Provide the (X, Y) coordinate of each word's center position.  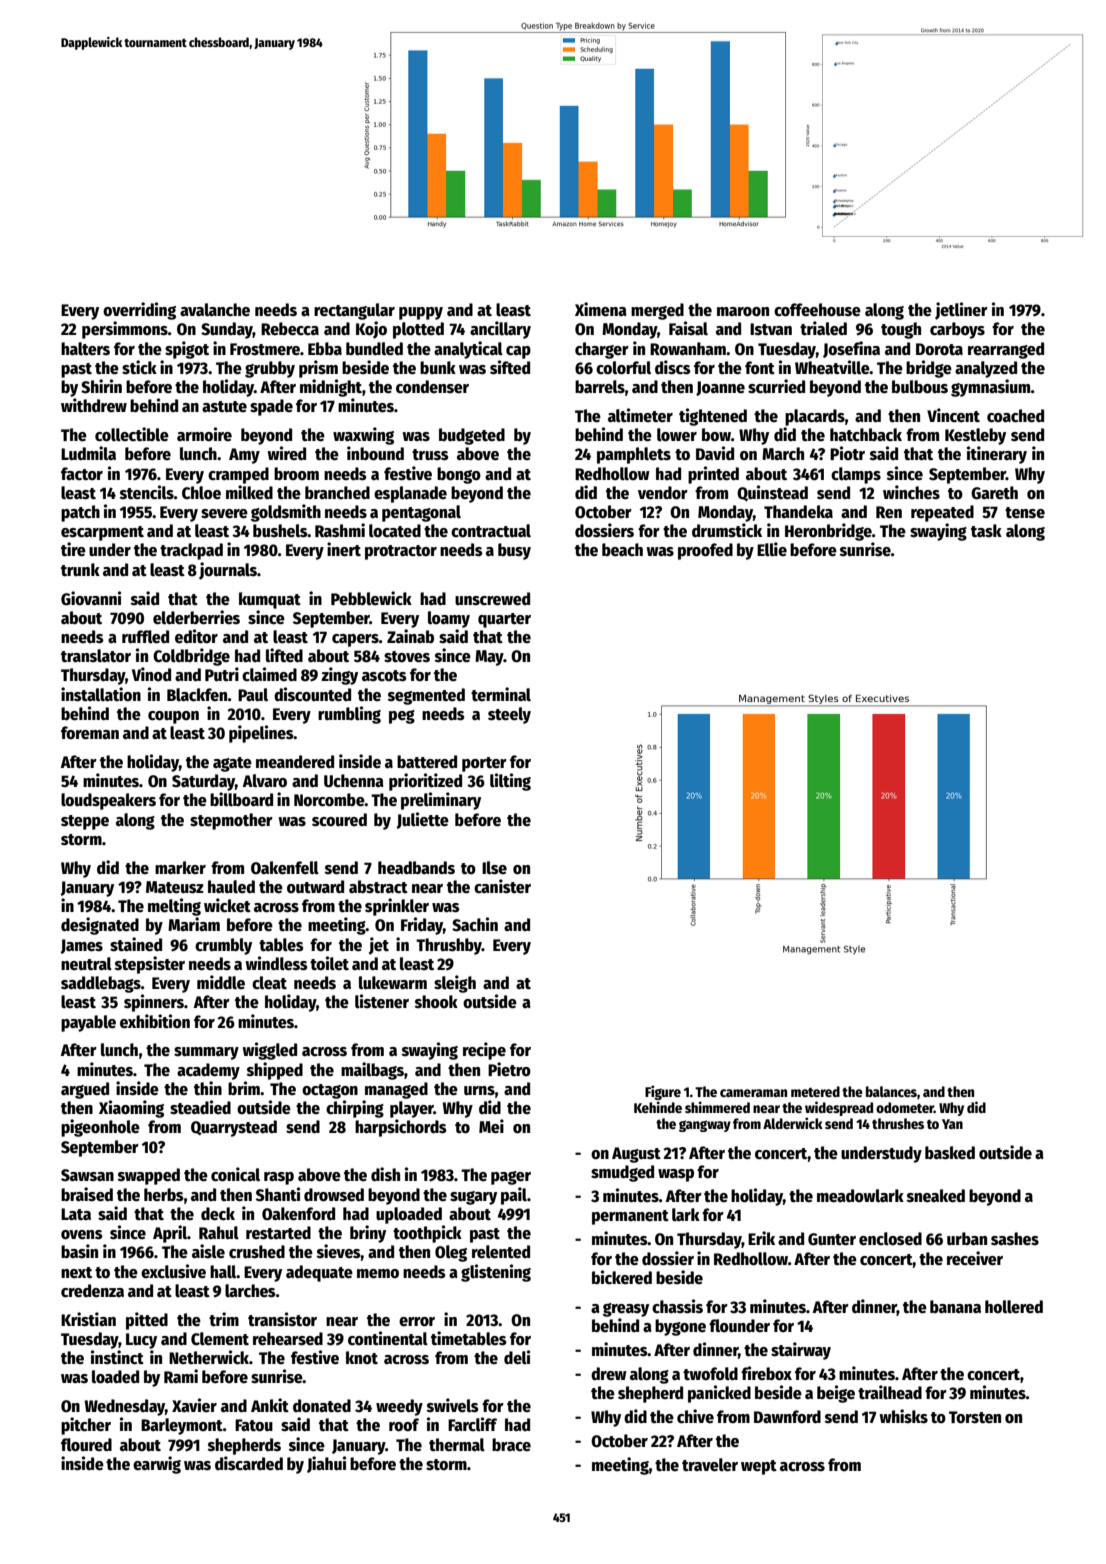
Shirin (101, 386)
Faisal (688, 328)
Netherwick (209, 1357)
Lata (76, 1214)
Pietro (509, 1069)
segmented (426, 696)
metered (815, 1091)
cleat (269, 983)
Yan (952, 1124)
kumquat (270, 600)
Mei (491, 1126)
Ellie (772, 549)
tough (901, 330)
